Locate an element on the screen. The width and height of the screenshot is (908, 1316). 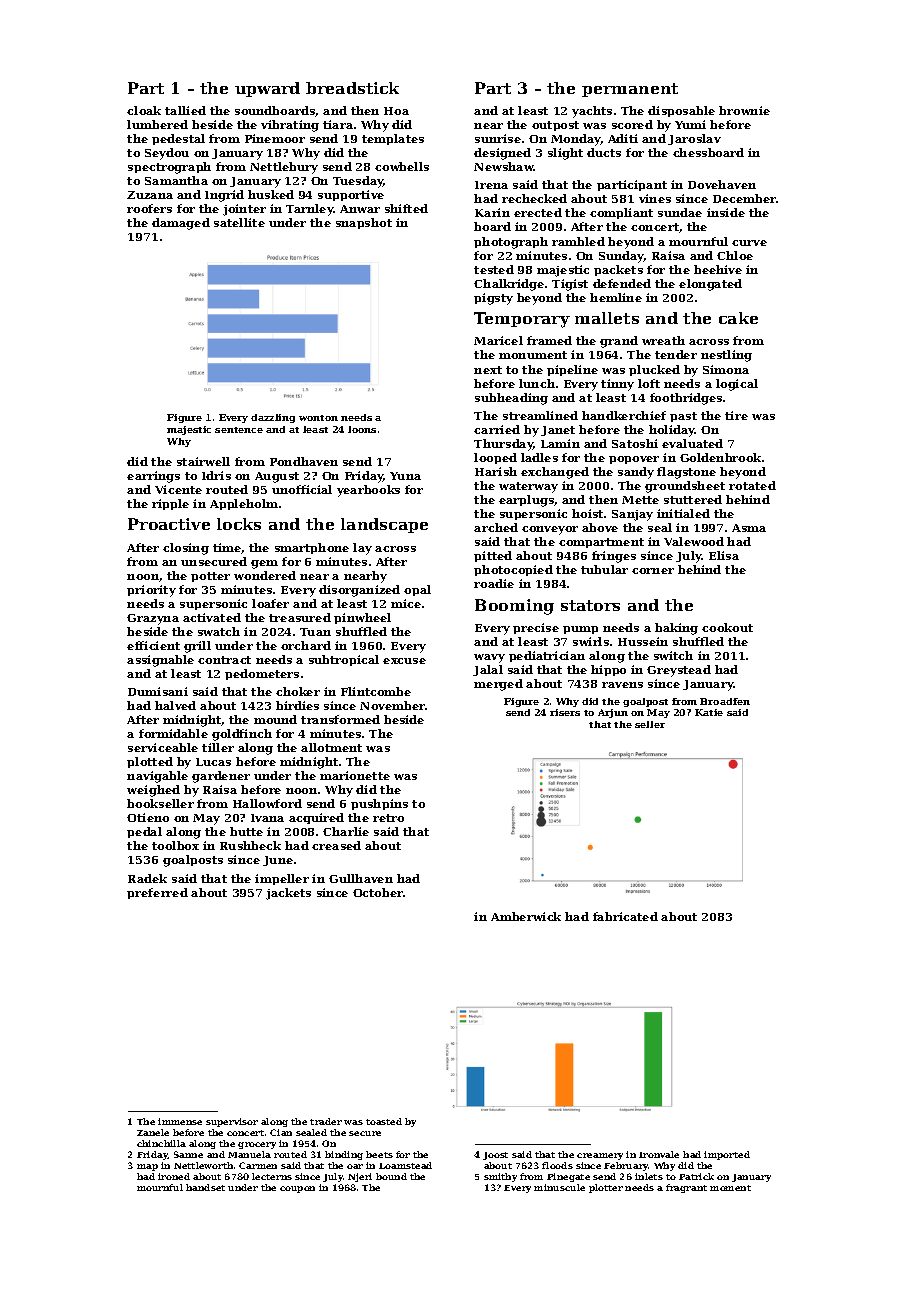
Jaroslav is located at coordinates (694, 139).
